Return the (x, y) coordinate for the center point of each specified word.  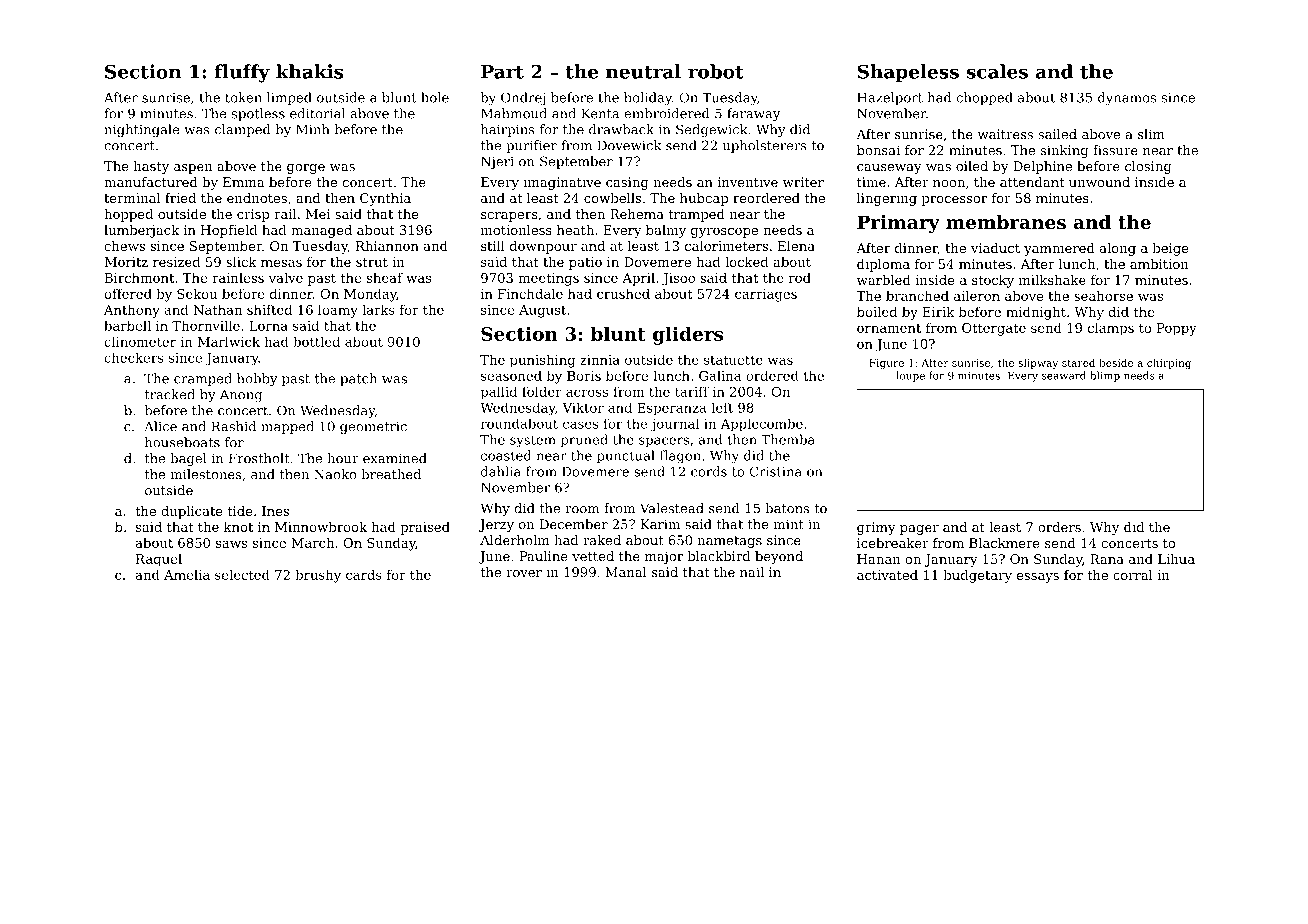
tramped (696, 215)
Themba (788, 439)
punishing (542, 361)
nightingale (142, 130)
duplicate (192, 512)
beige (1171, 249)
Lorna (268, 326)
